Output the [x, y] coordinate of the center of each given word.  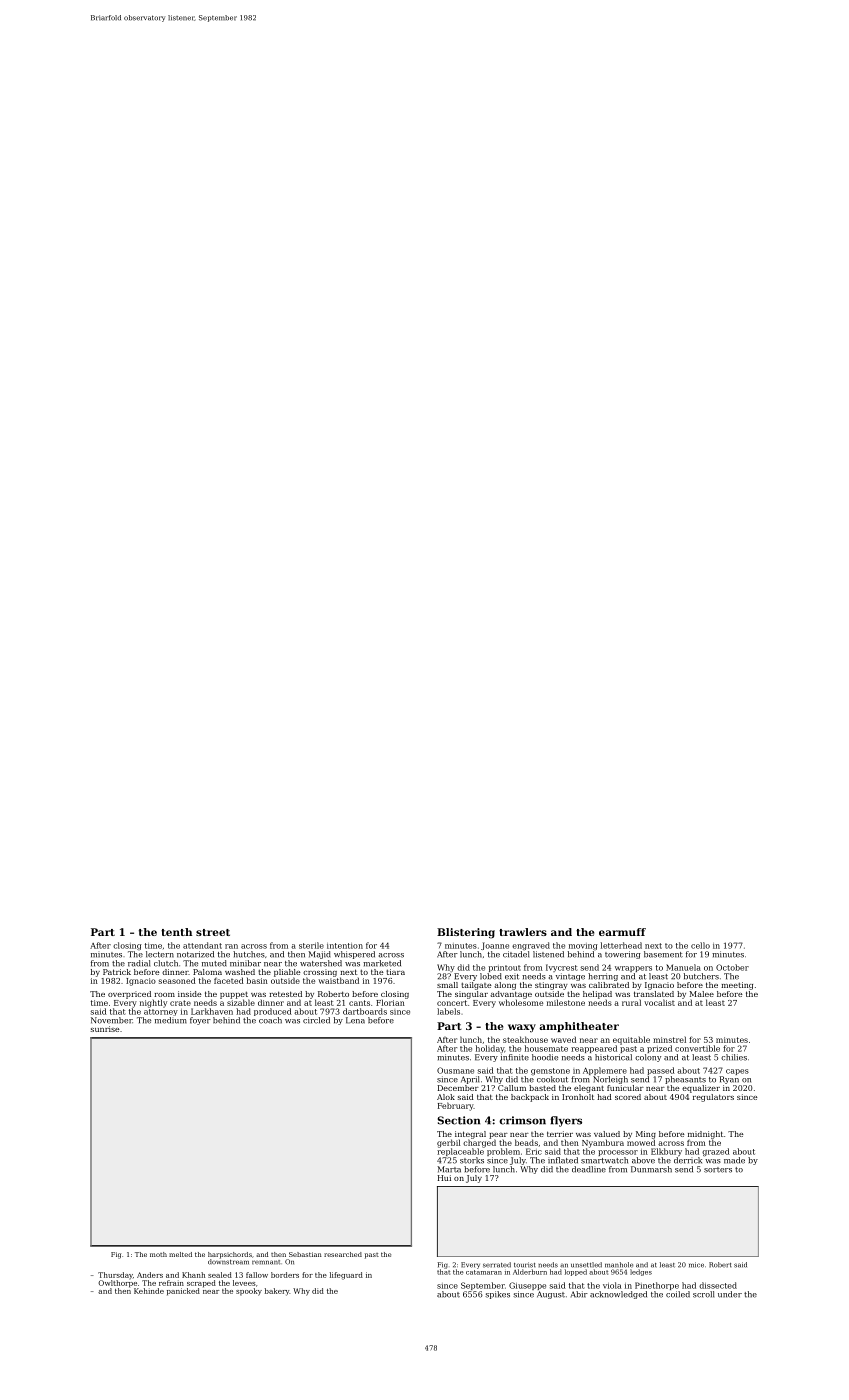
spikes [497, 1295]
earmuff [622, 932]
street [213, 932]
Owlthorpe [117, 1284]
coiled [678, 1294]
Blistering [466, 933]
